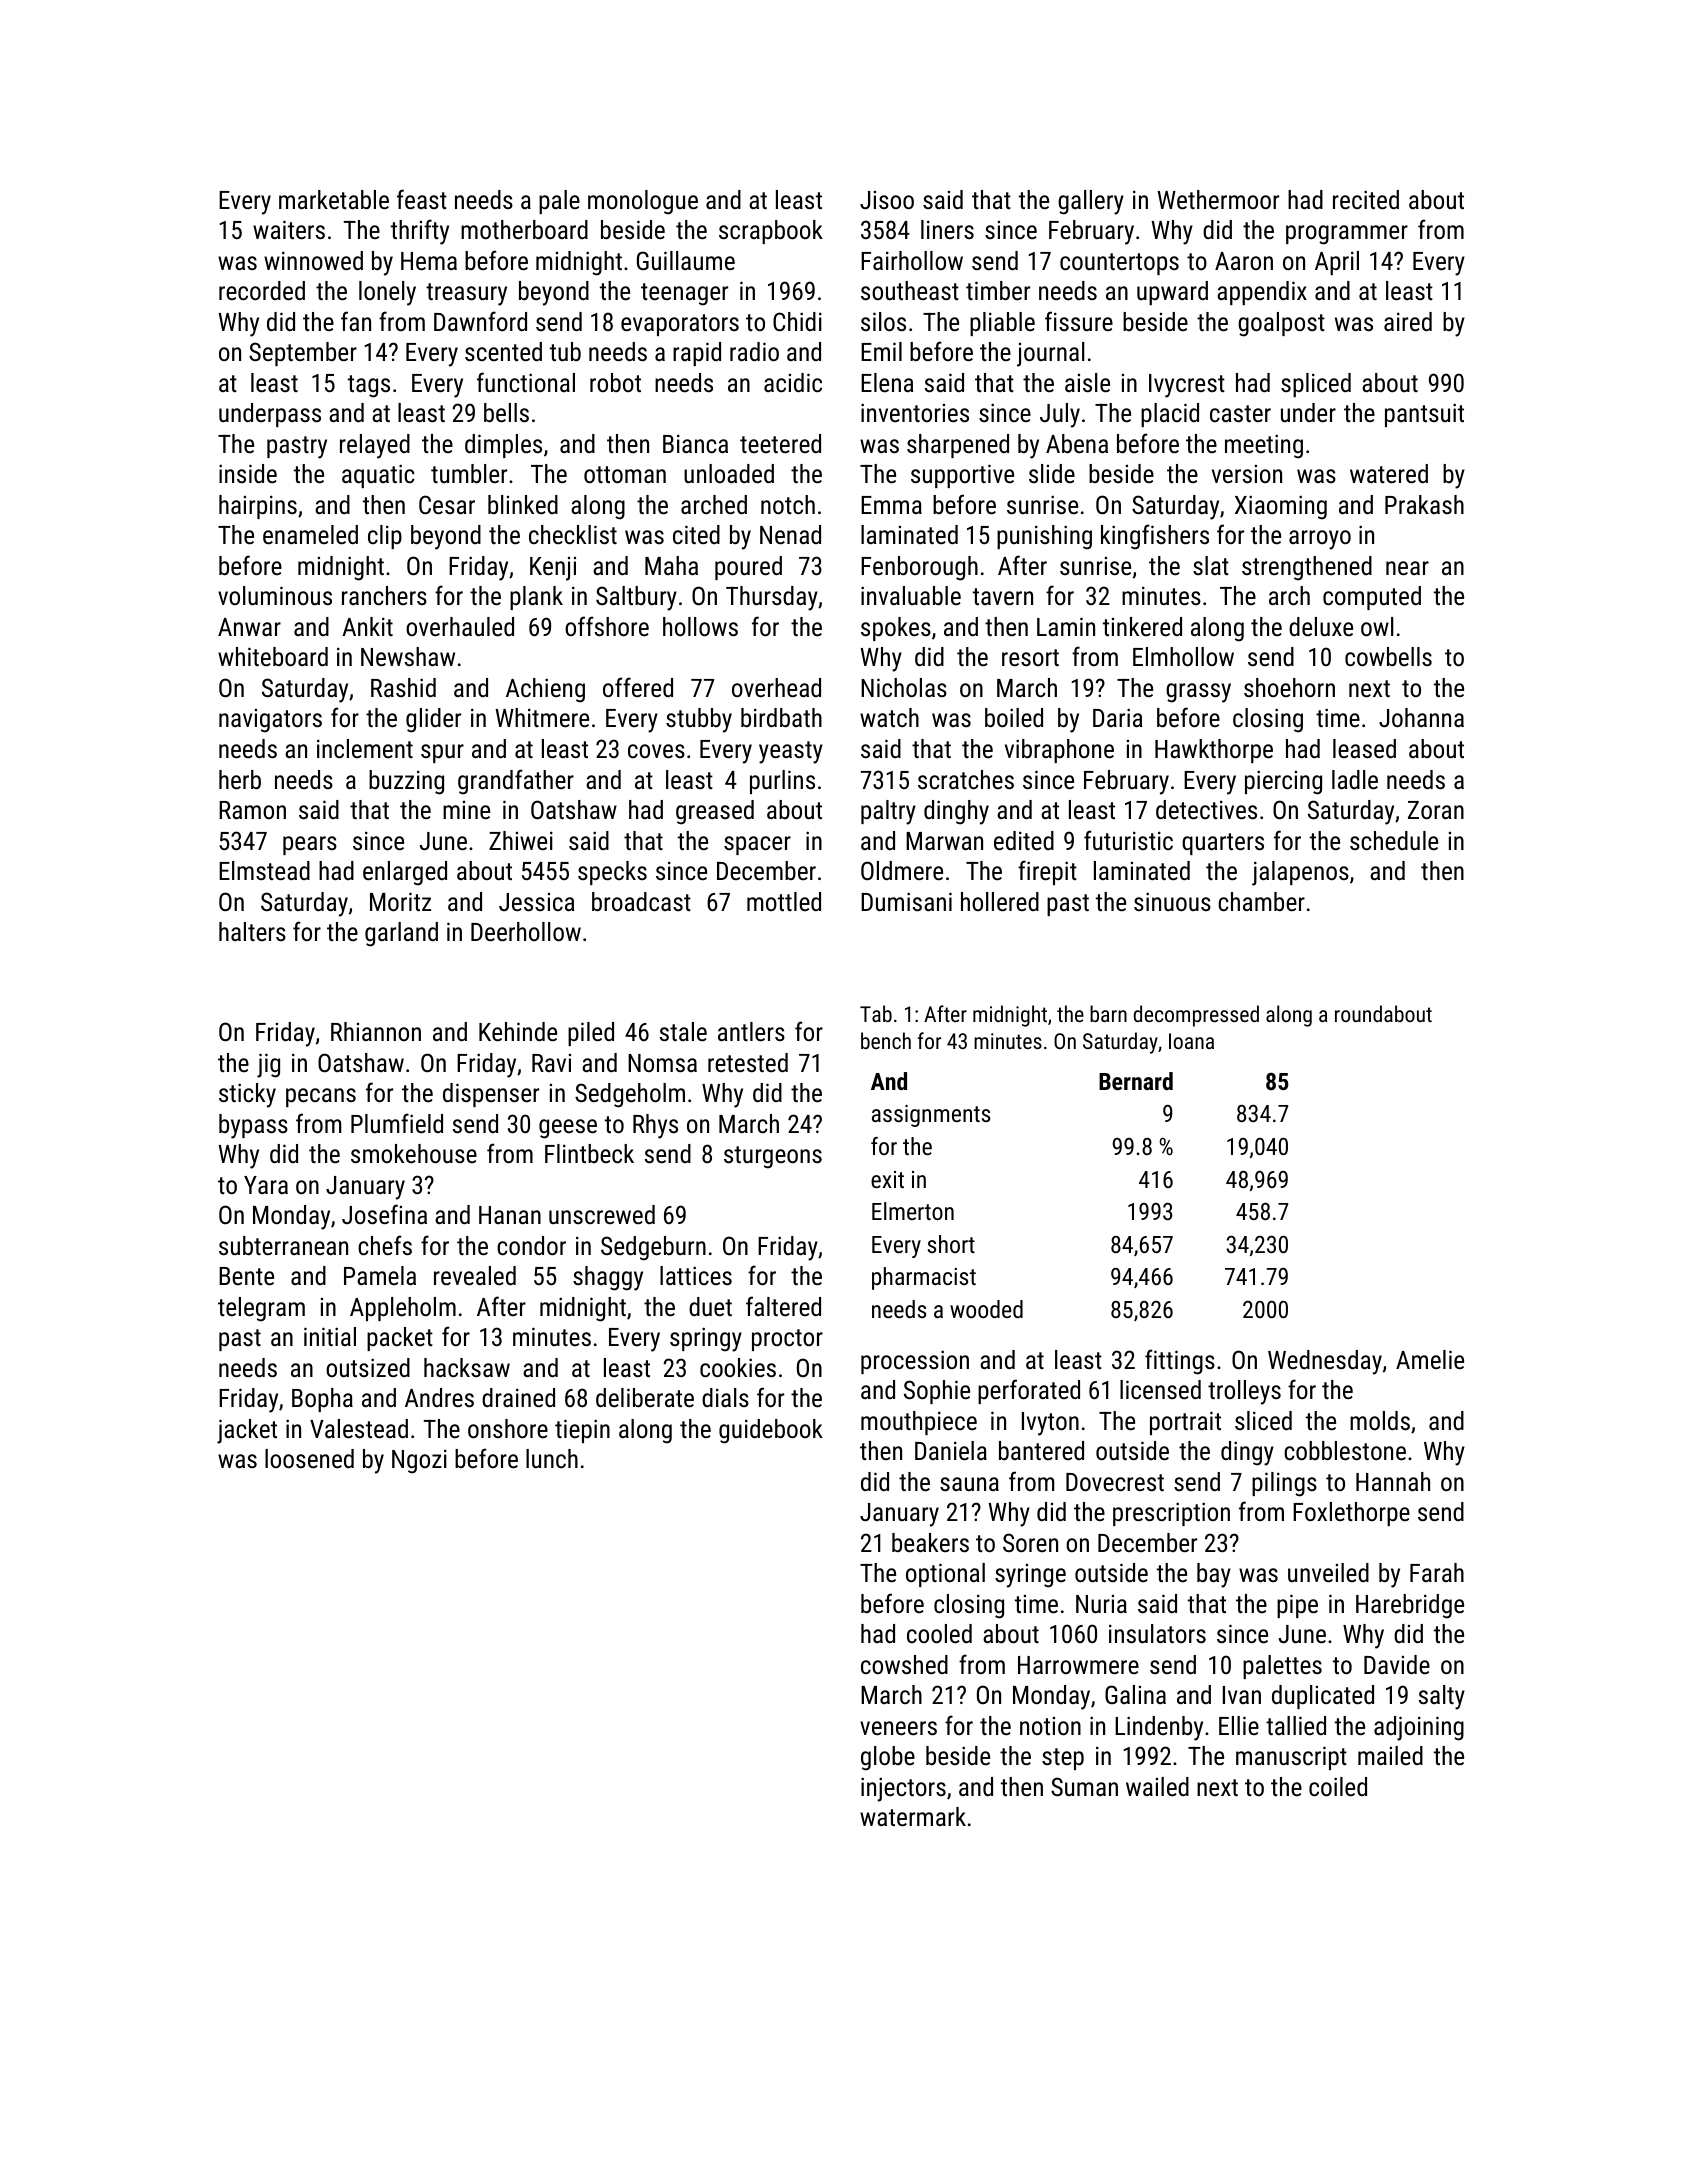  I want to click on coiled, so click(1338, 1786).
